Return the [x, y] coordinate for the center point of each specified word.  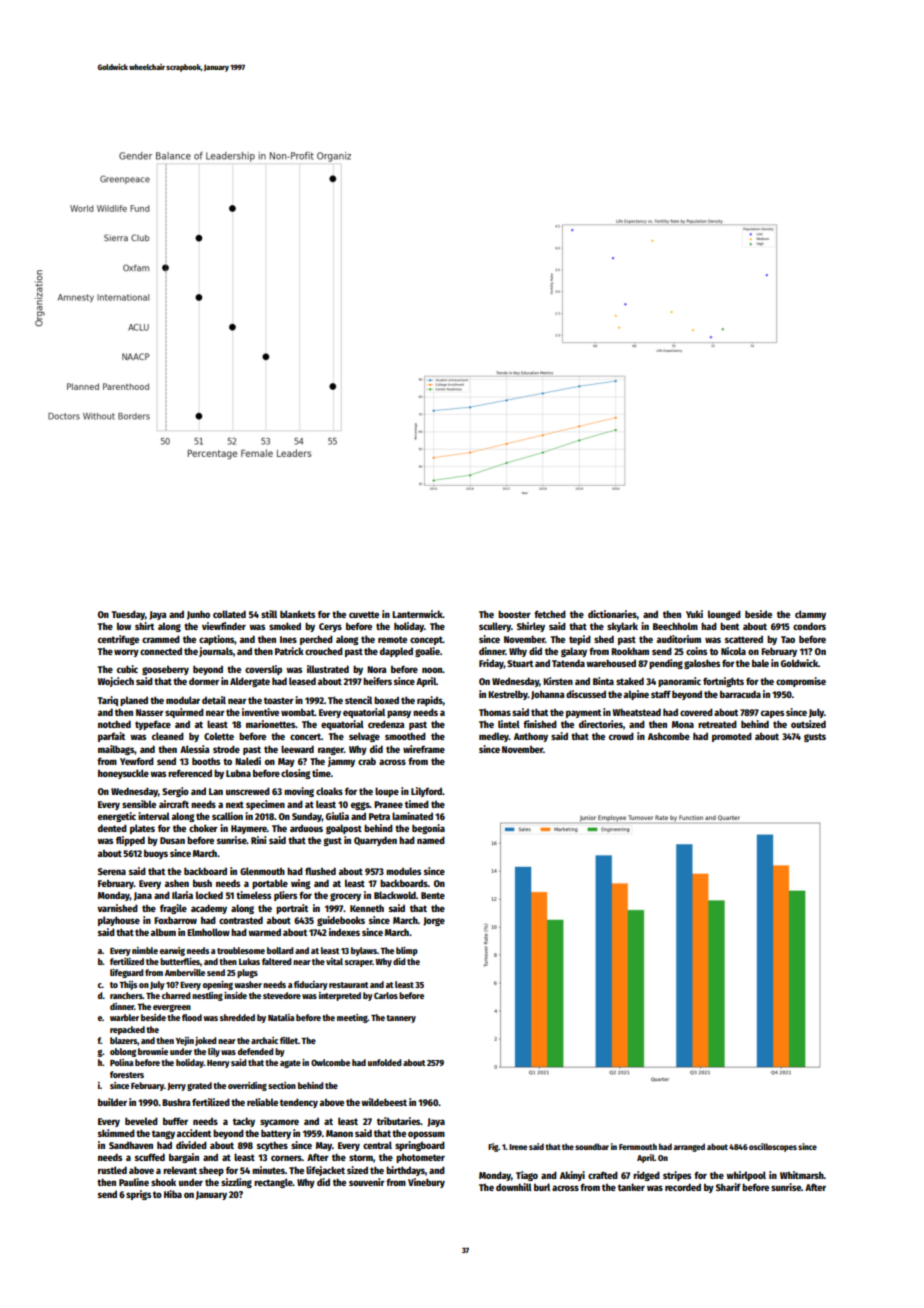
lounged [724, 615]
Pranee [388, 804]
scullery [495, 627]
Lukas [249, 961]
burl [542, 1187]
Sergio [175, 792]
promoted [732, 737]
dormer [204, 681]
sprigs [138, 1195]
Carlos [386, 995]
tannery [401, 1019]
